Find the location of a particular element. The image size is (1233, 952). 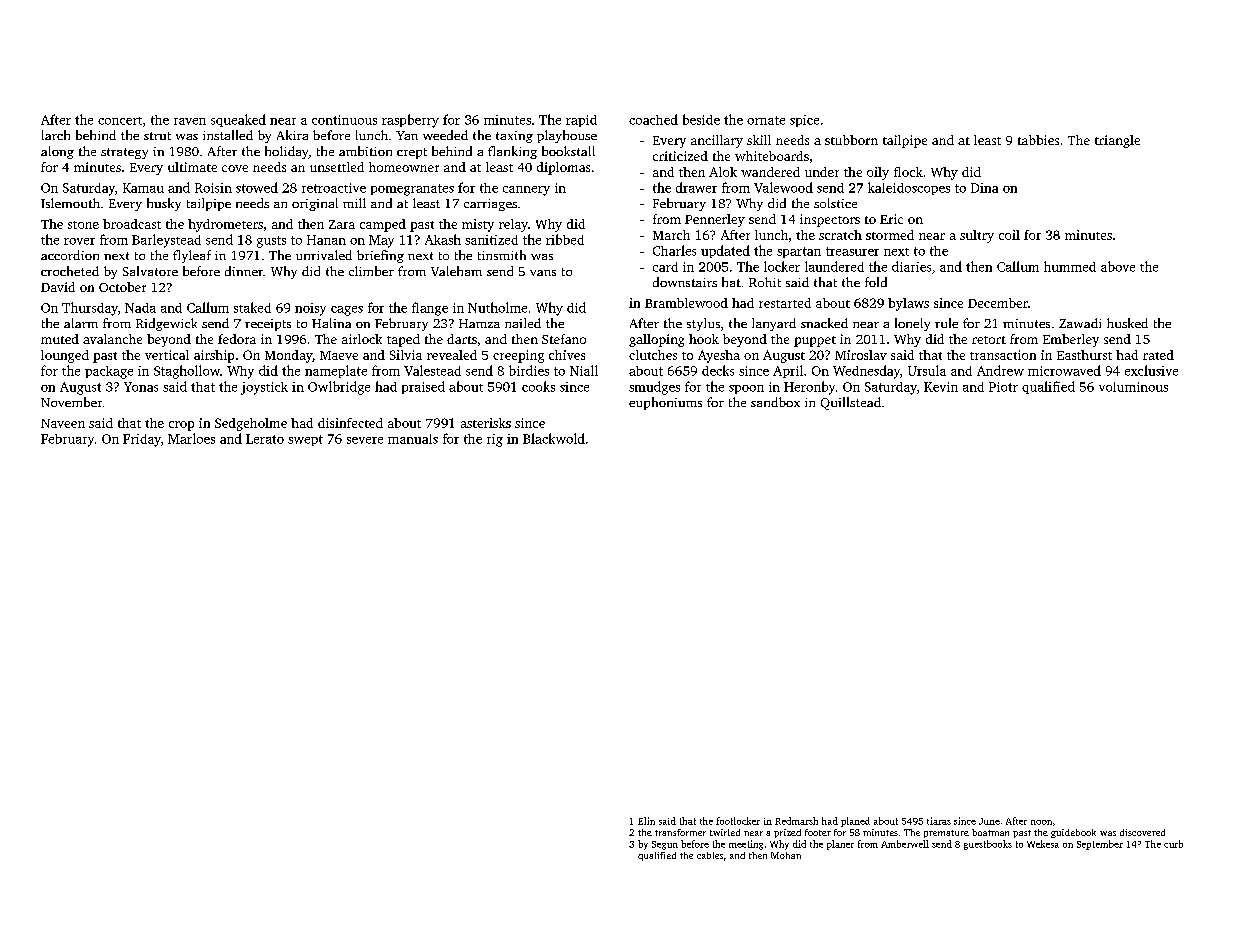

Blackwold is located at coordinates (554, 438).
